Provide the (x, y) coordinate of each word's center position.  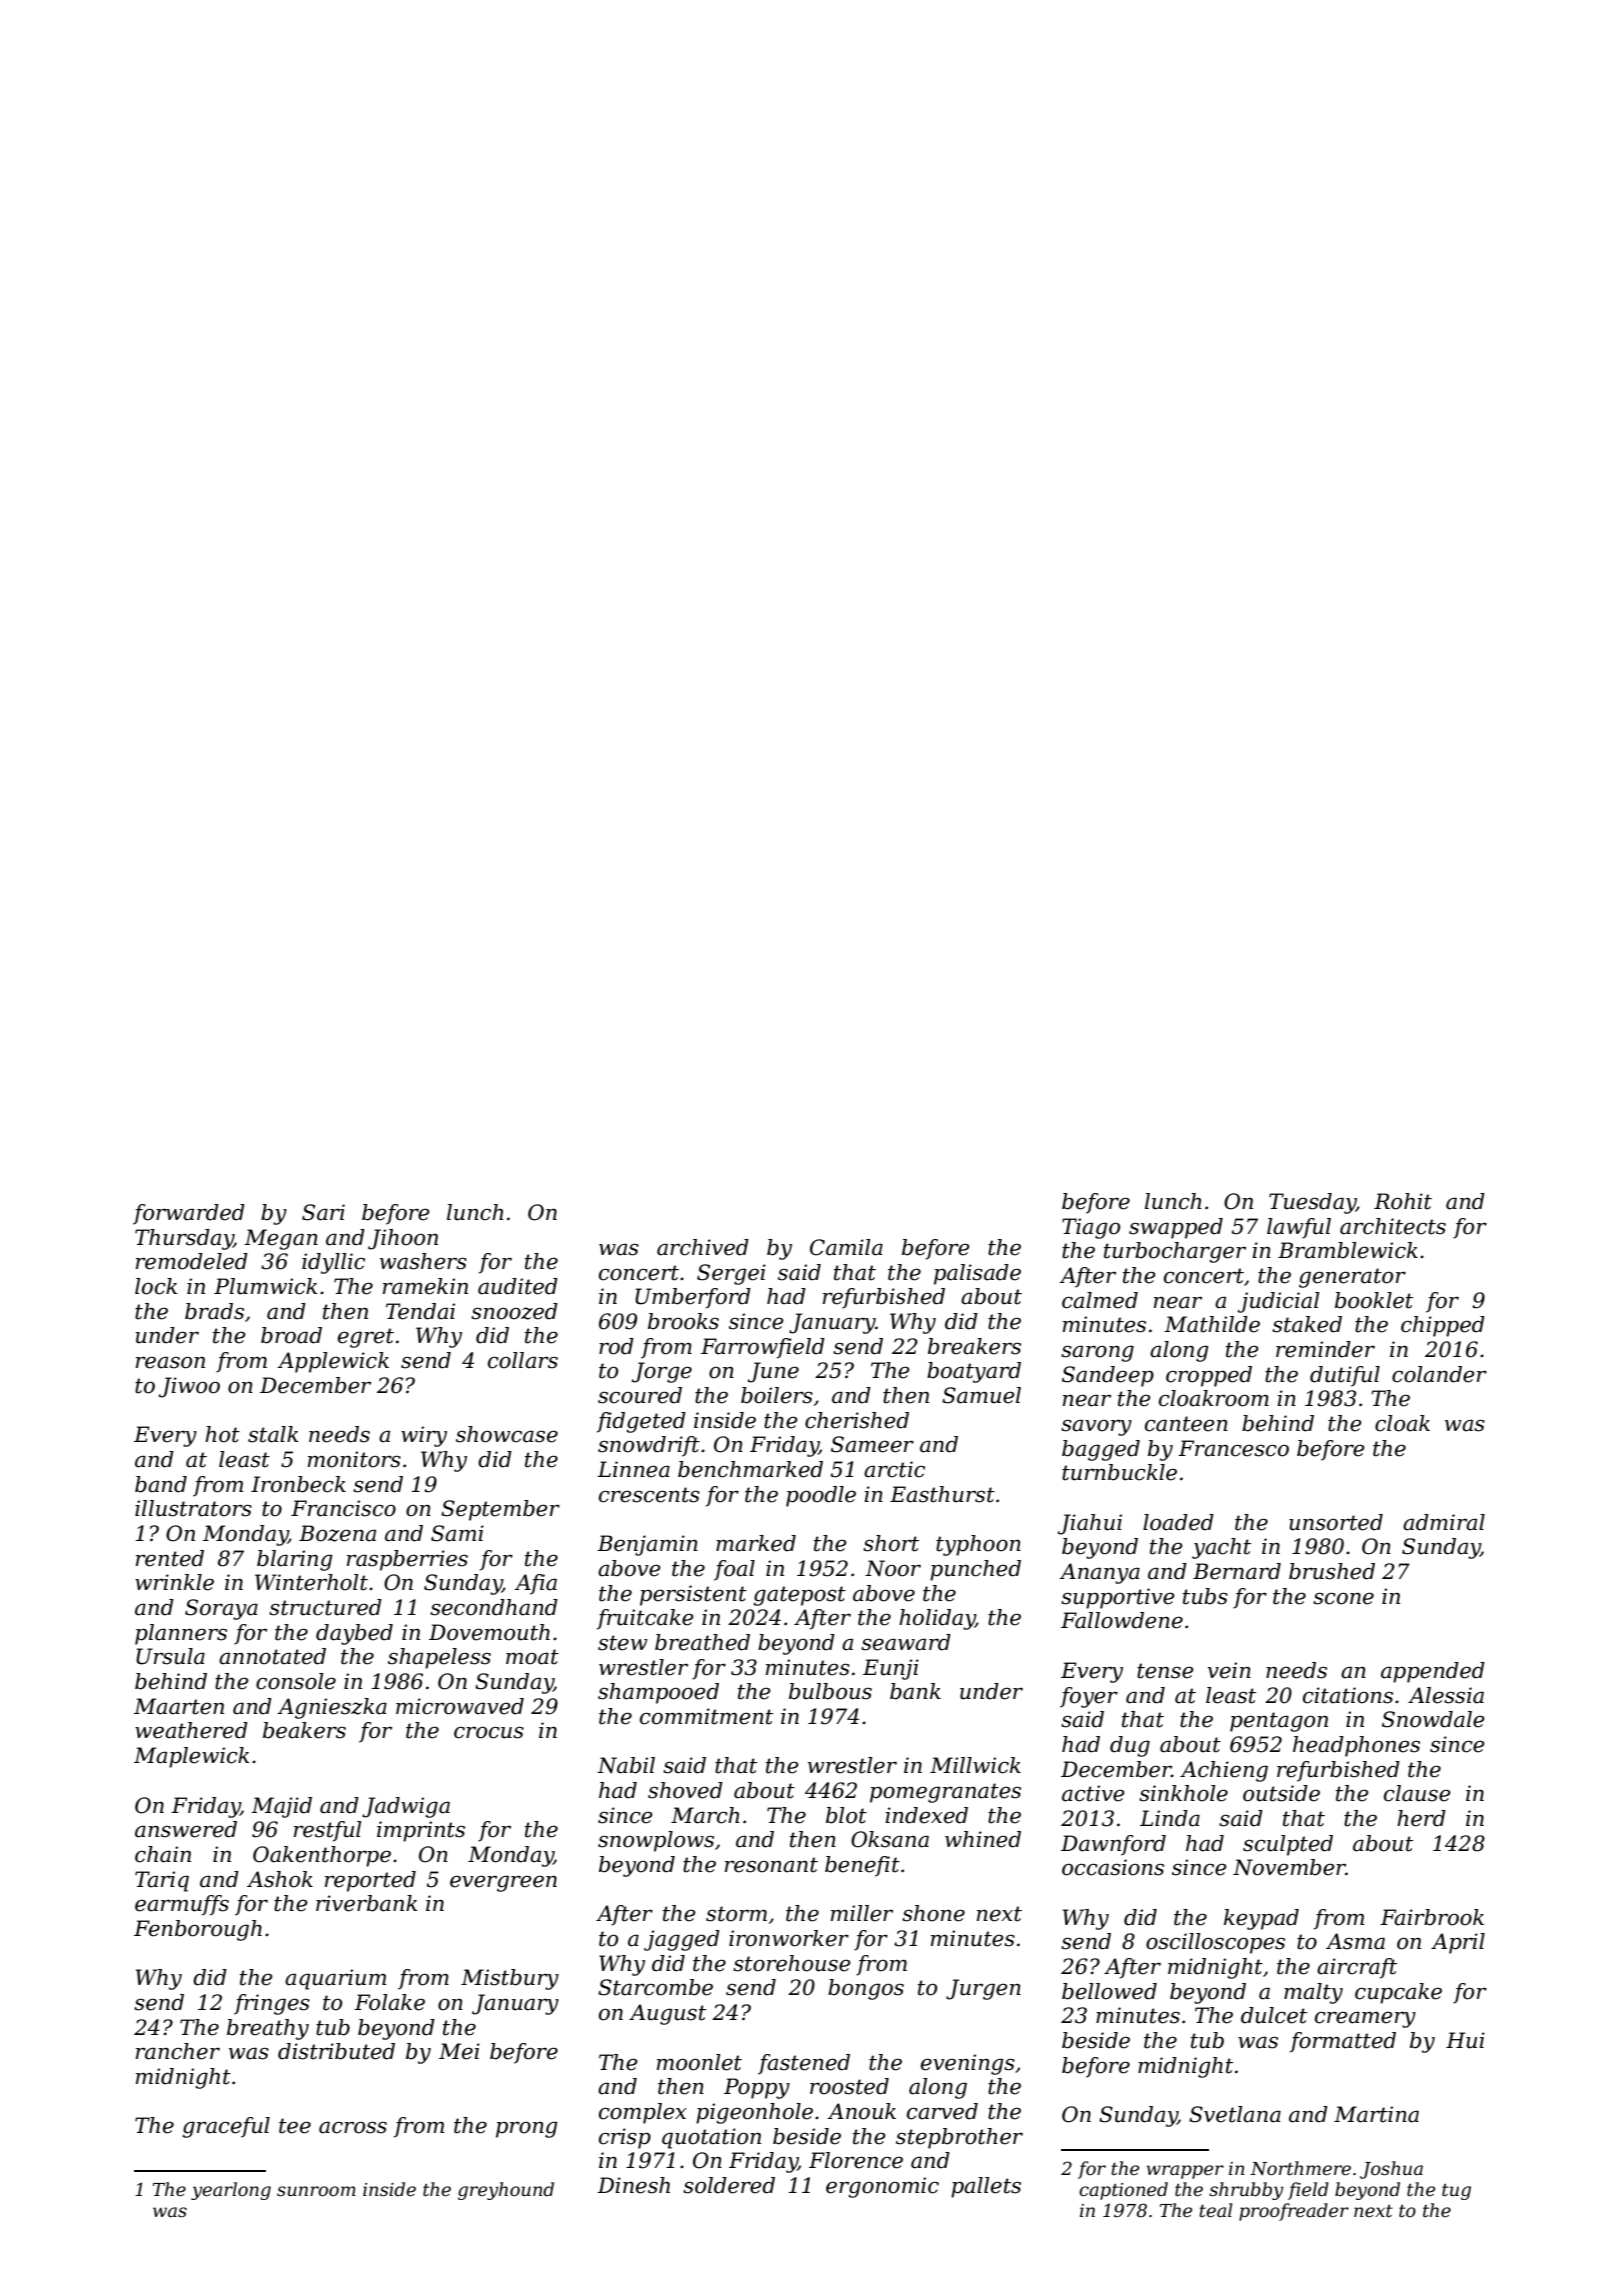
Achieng (1224, 1771)
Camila (846, 1247)
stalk (273, 1434)
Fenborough (198, 1930)
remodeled (192, 1261)
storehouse (792, 1963)
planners (181, 1634)
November (1289, 1867)
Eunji (891, 1669)
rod (616, 1346)
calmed (1100, 1300)
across (353, 2127)
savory (1096, 1427)
